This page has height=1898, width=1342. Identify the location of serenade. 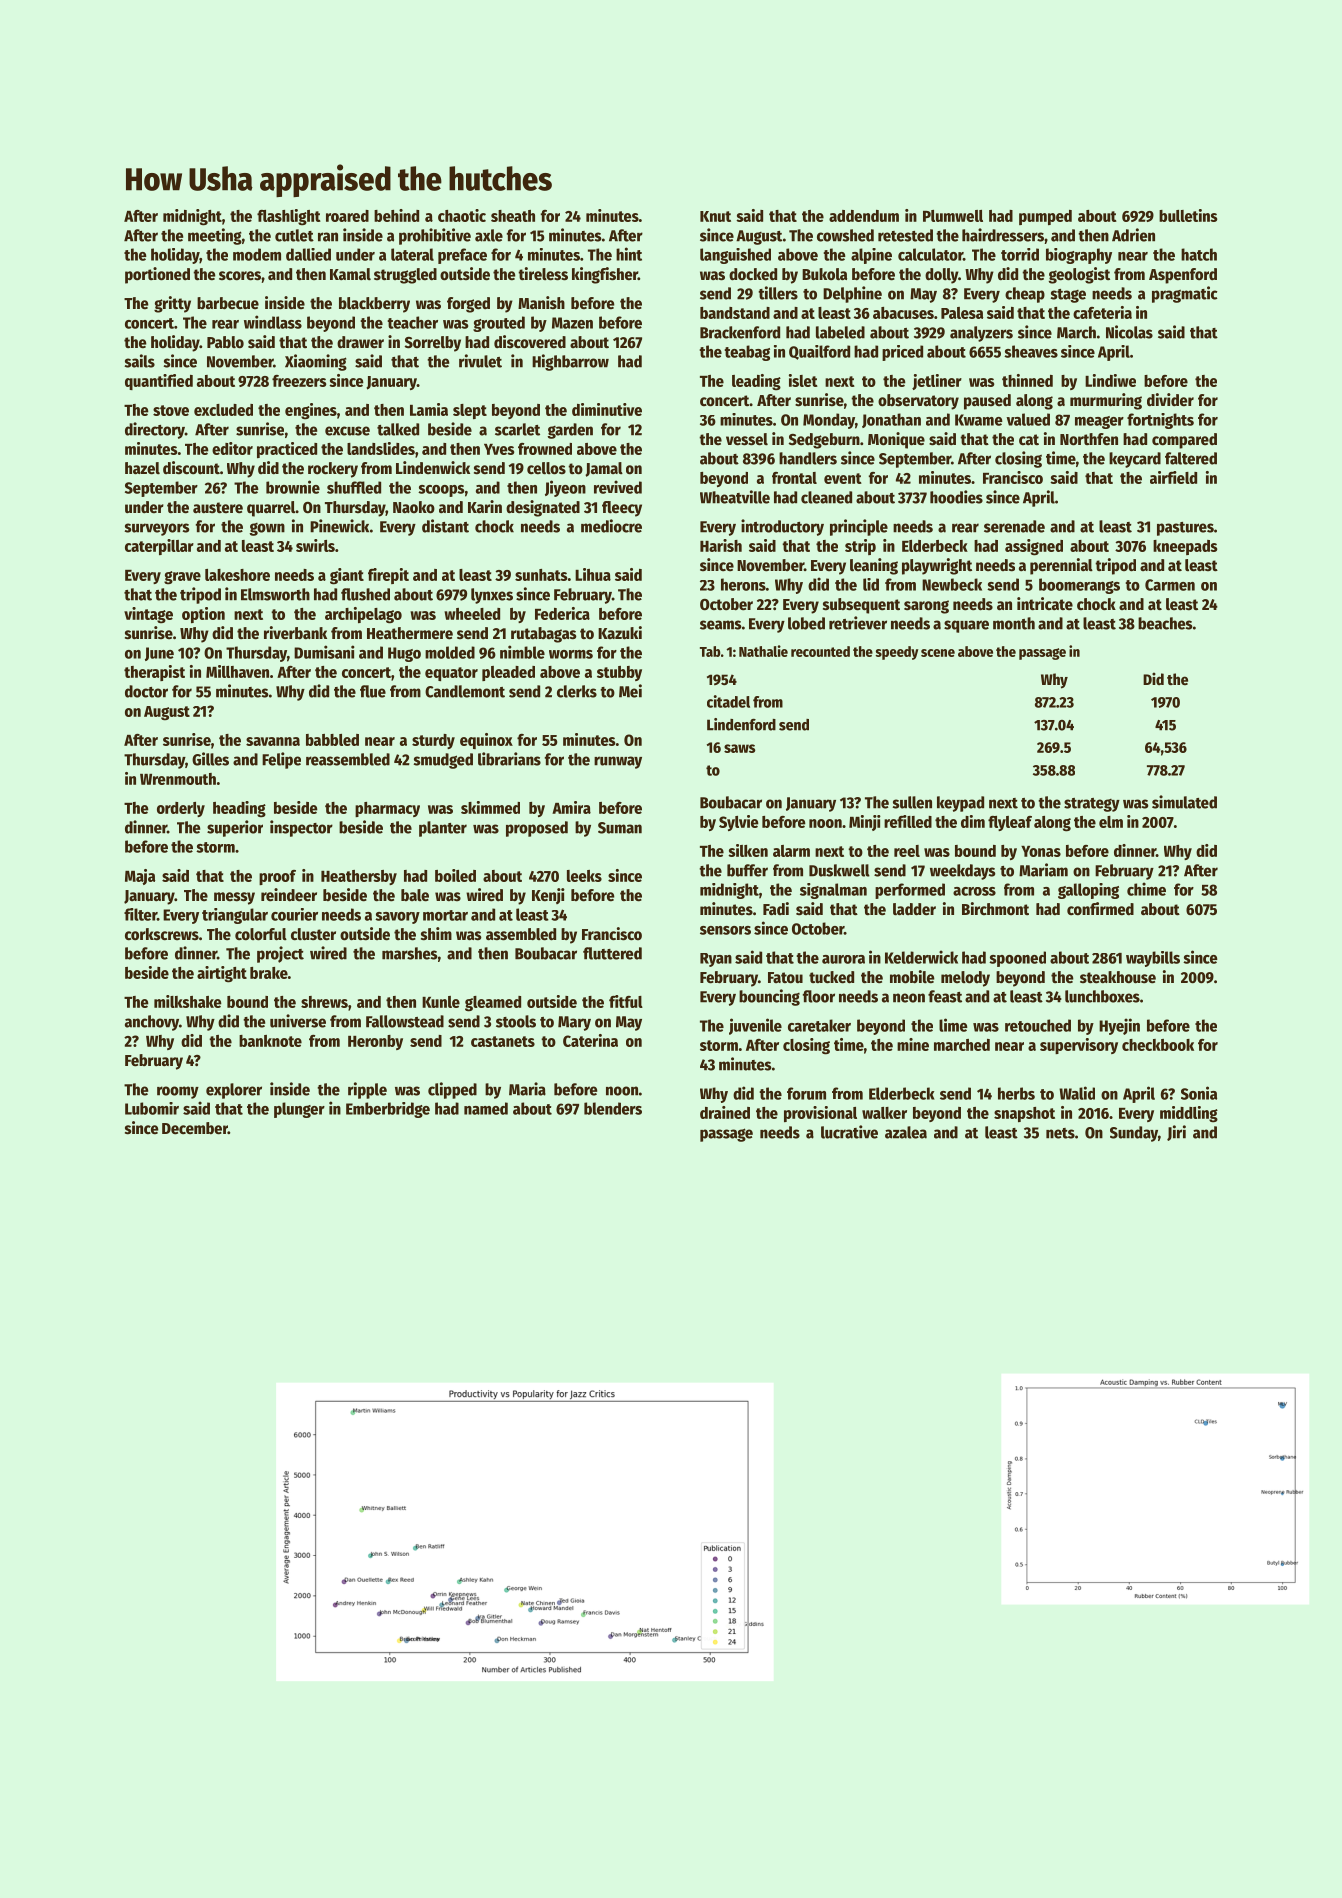
(1014, 526).
